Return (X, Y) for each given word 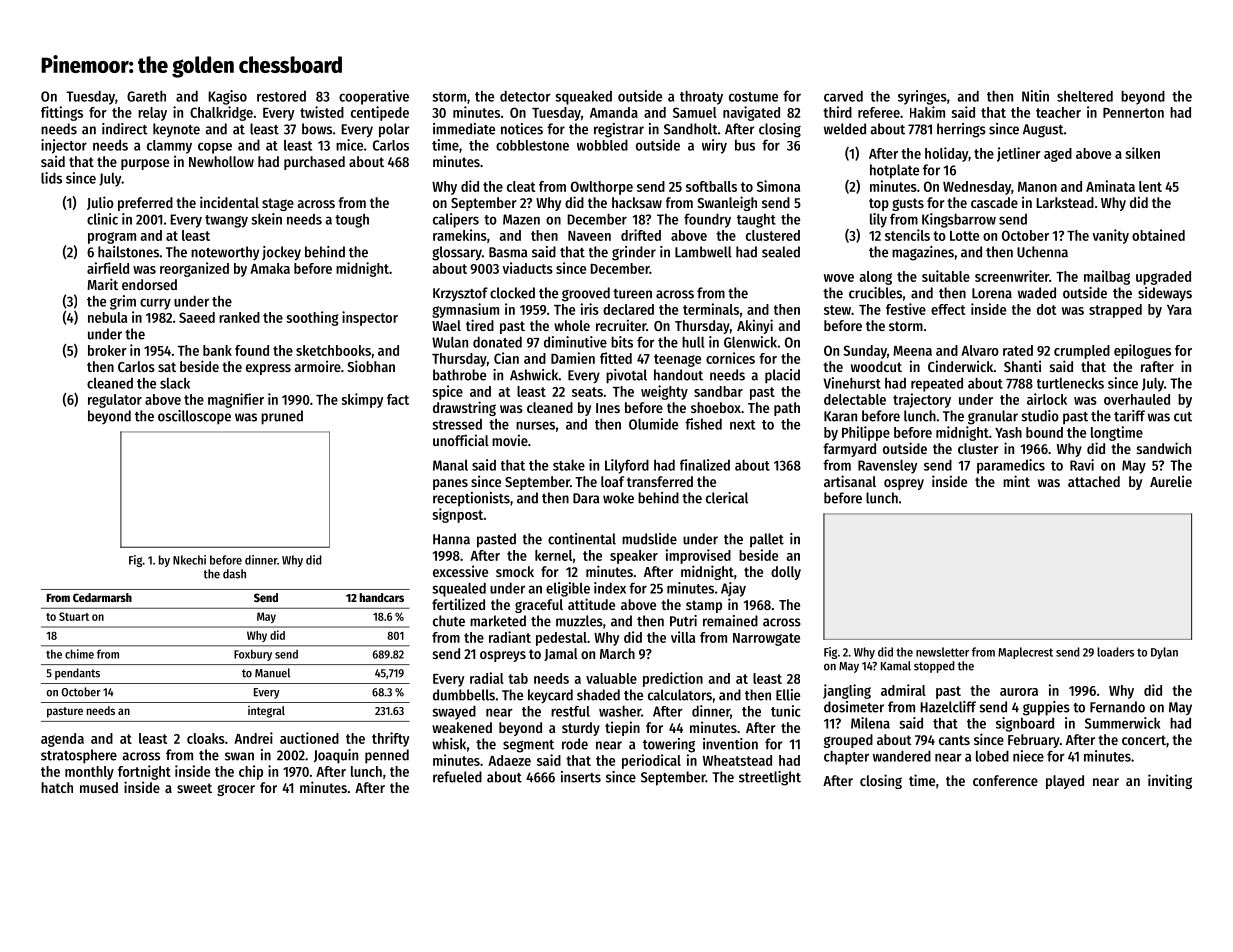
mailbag (1107, 277)
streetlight (770, 778)
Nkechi (189, 560)
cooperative (374, 97)
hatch (57, 787)
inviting (1170, 781)
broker (107, 350)
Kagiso (227, 97)
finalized (705, 465)
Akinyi (755, 326)
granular (993, 417)
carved (843, 96)
